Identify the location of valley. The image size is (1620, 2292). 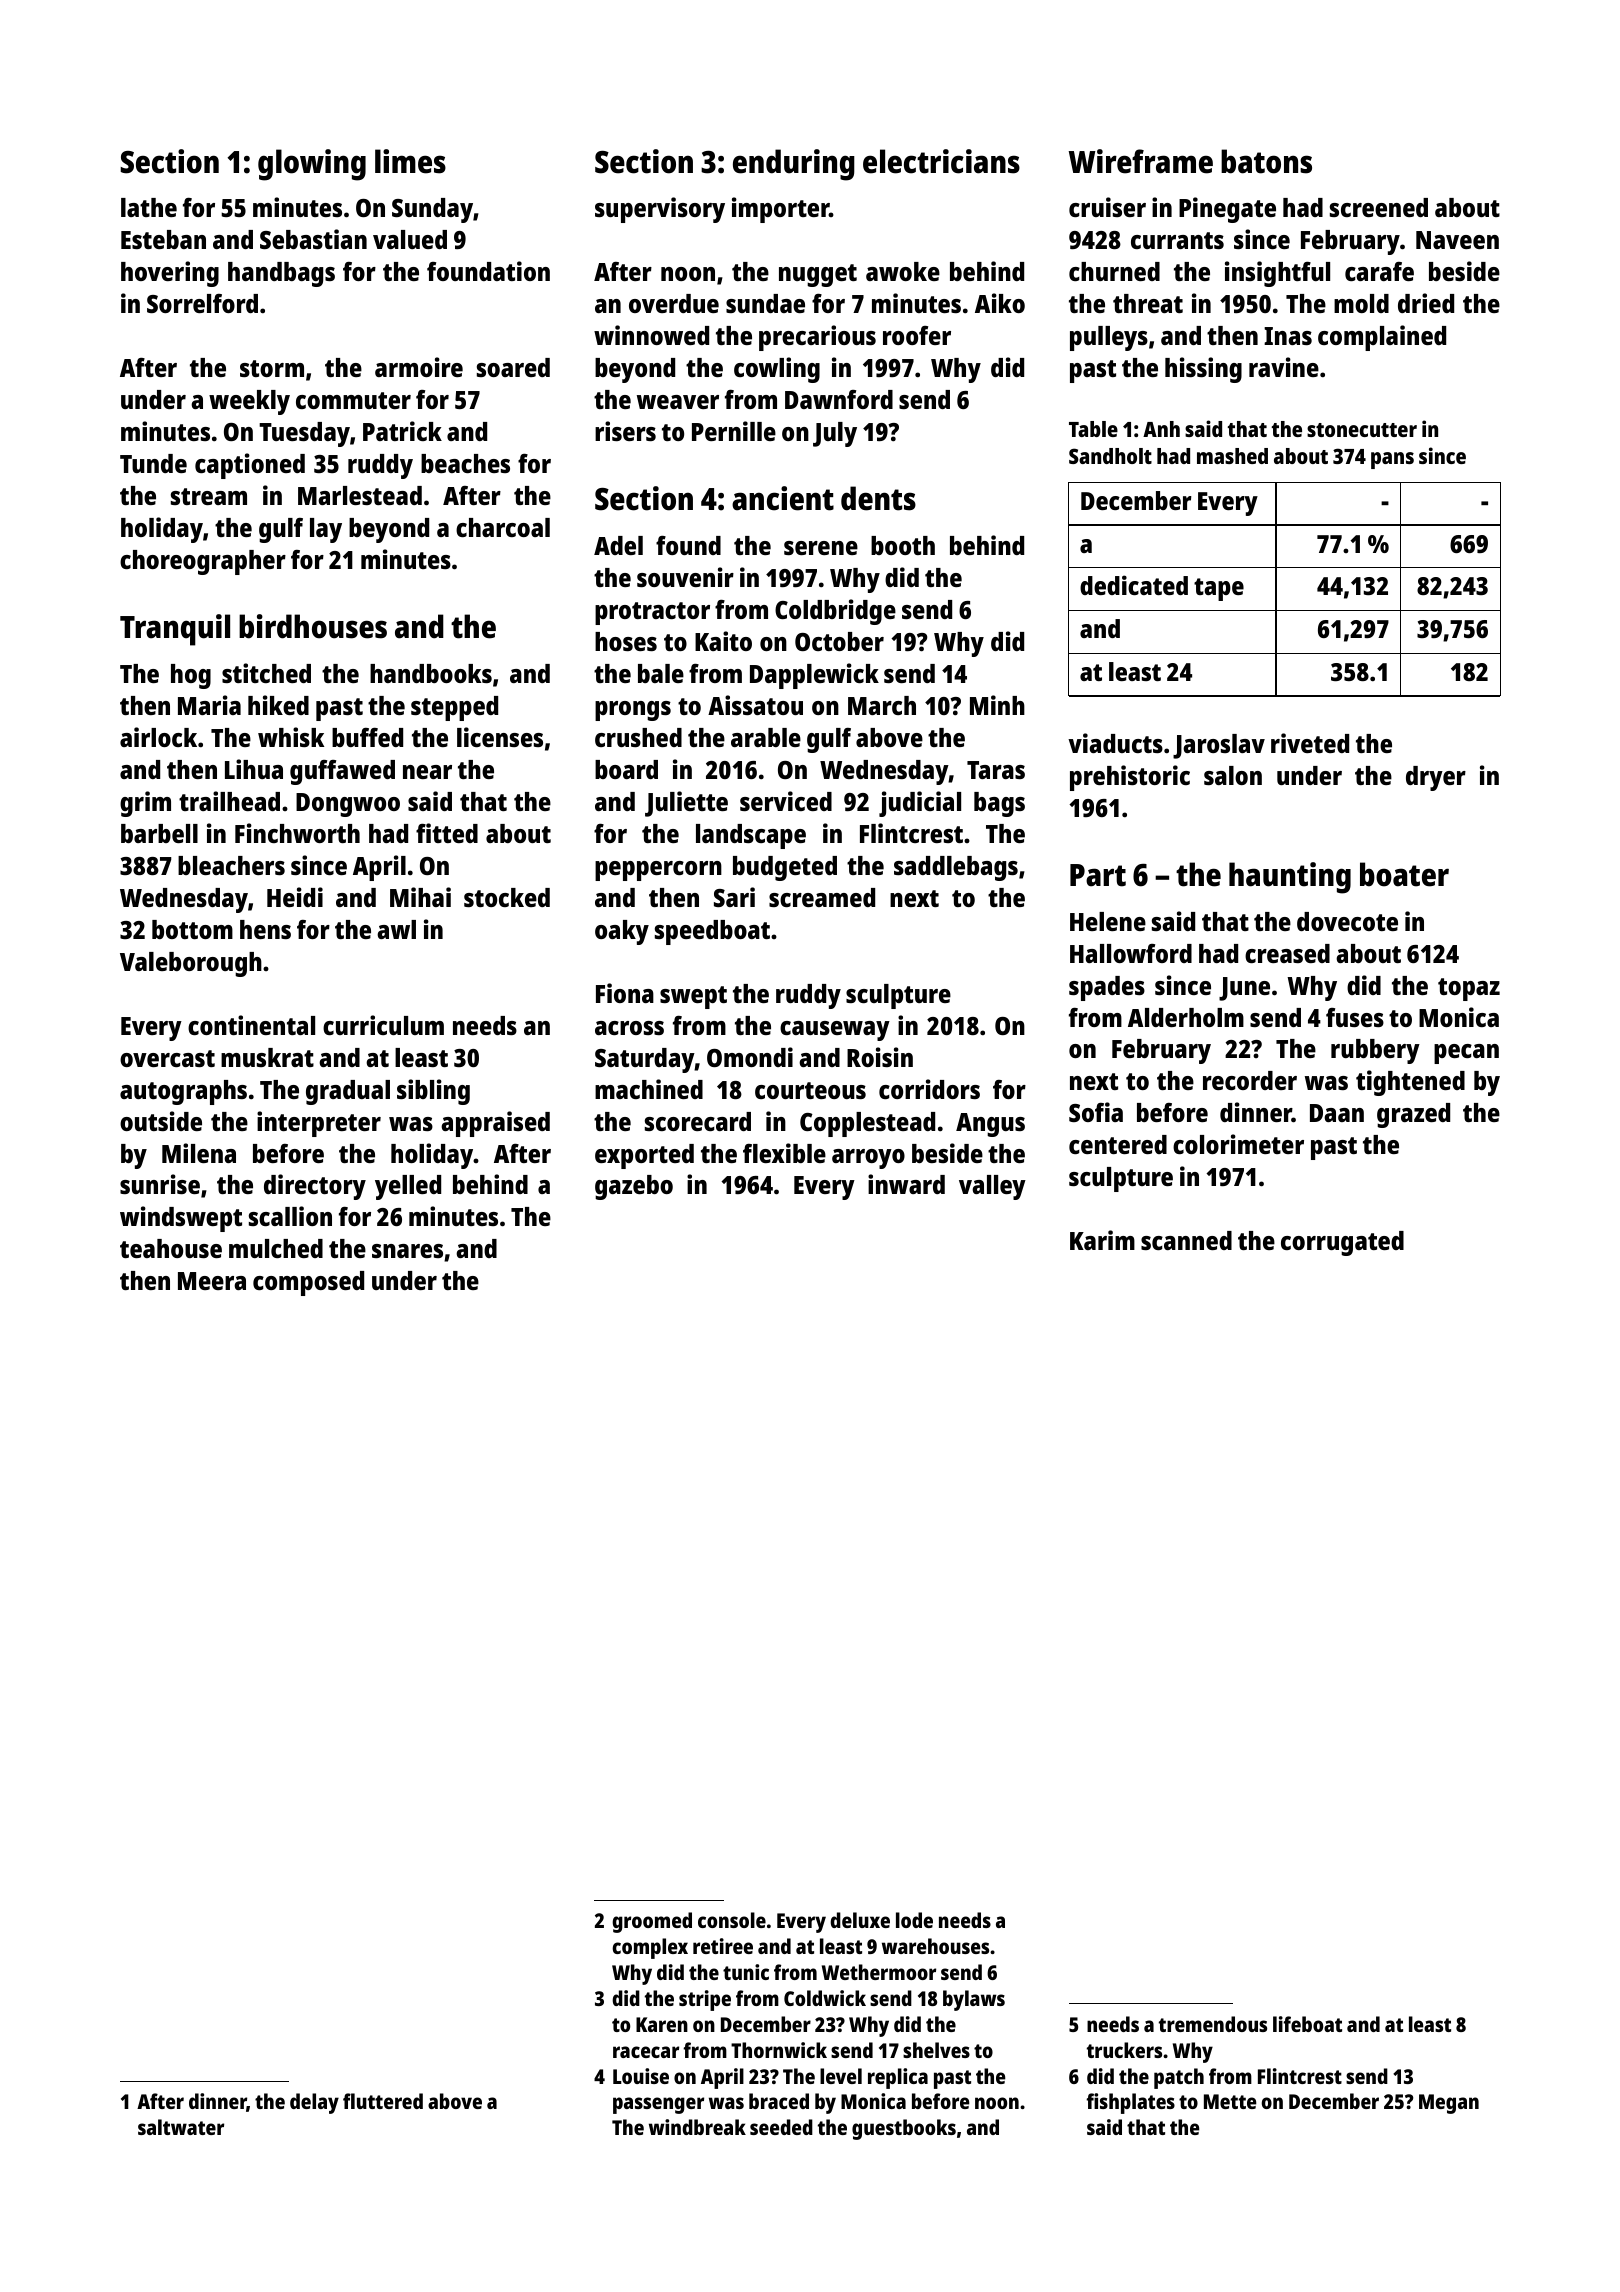
(992, 1187).
